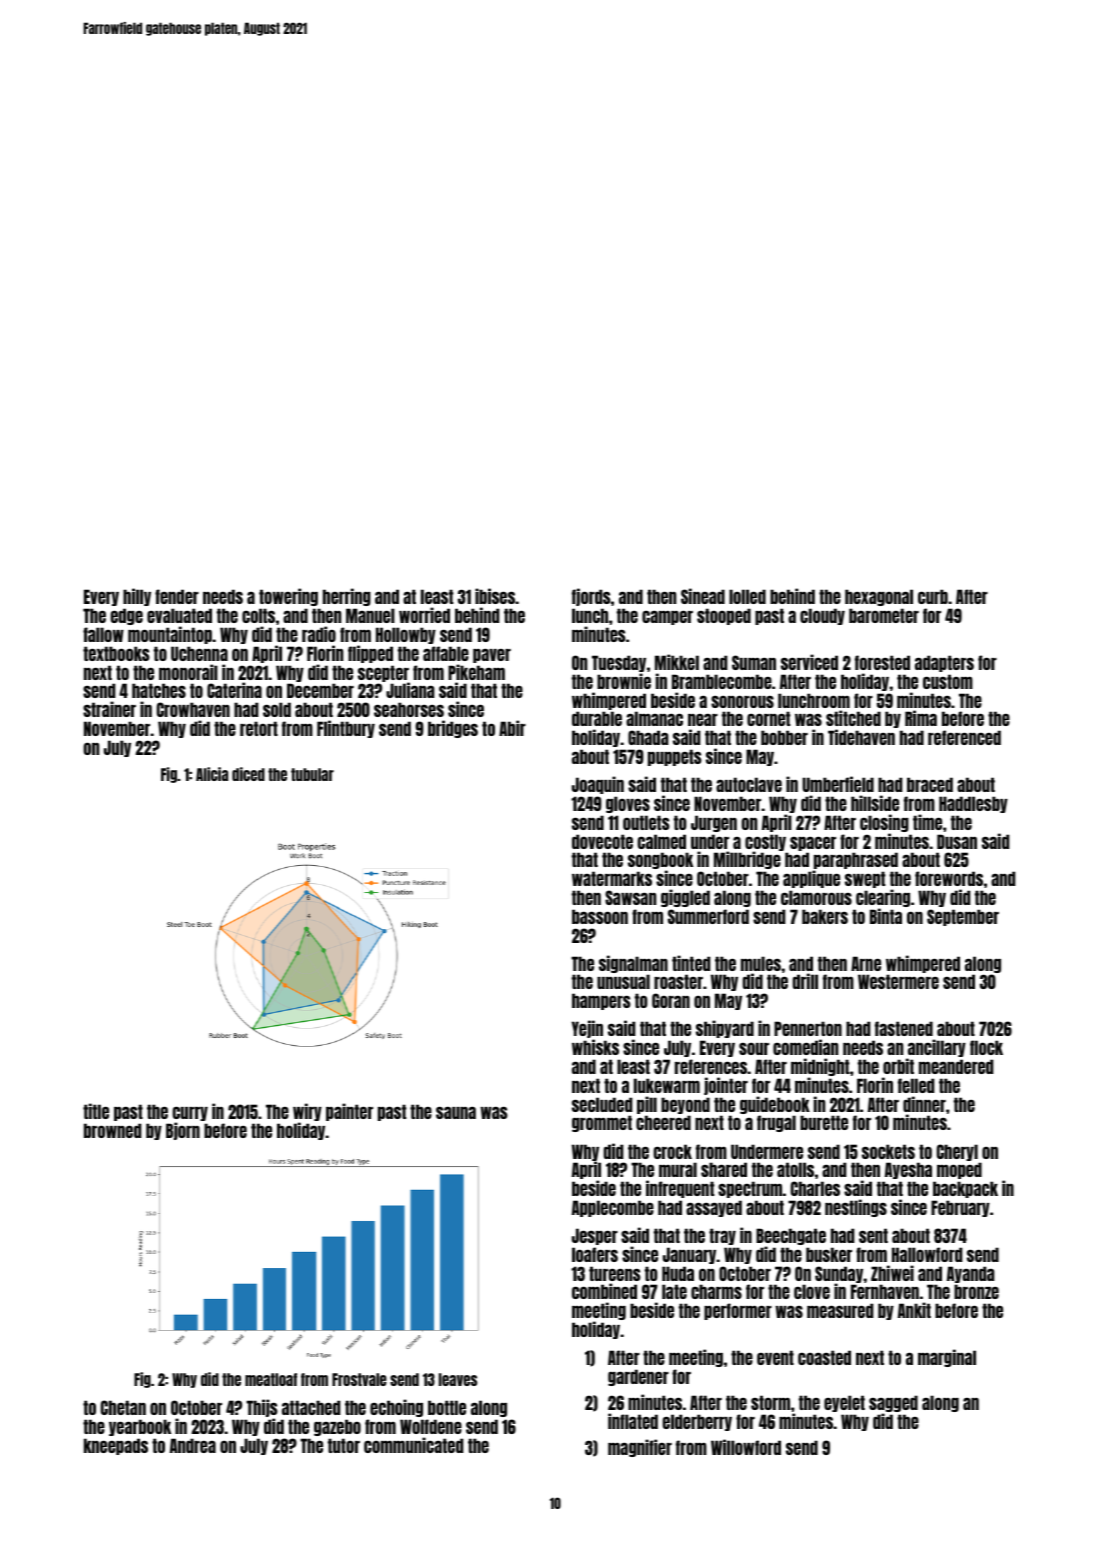 The width and height of the image is (1100, 1555). I want to click on yearbook, so click(140, 1427).
